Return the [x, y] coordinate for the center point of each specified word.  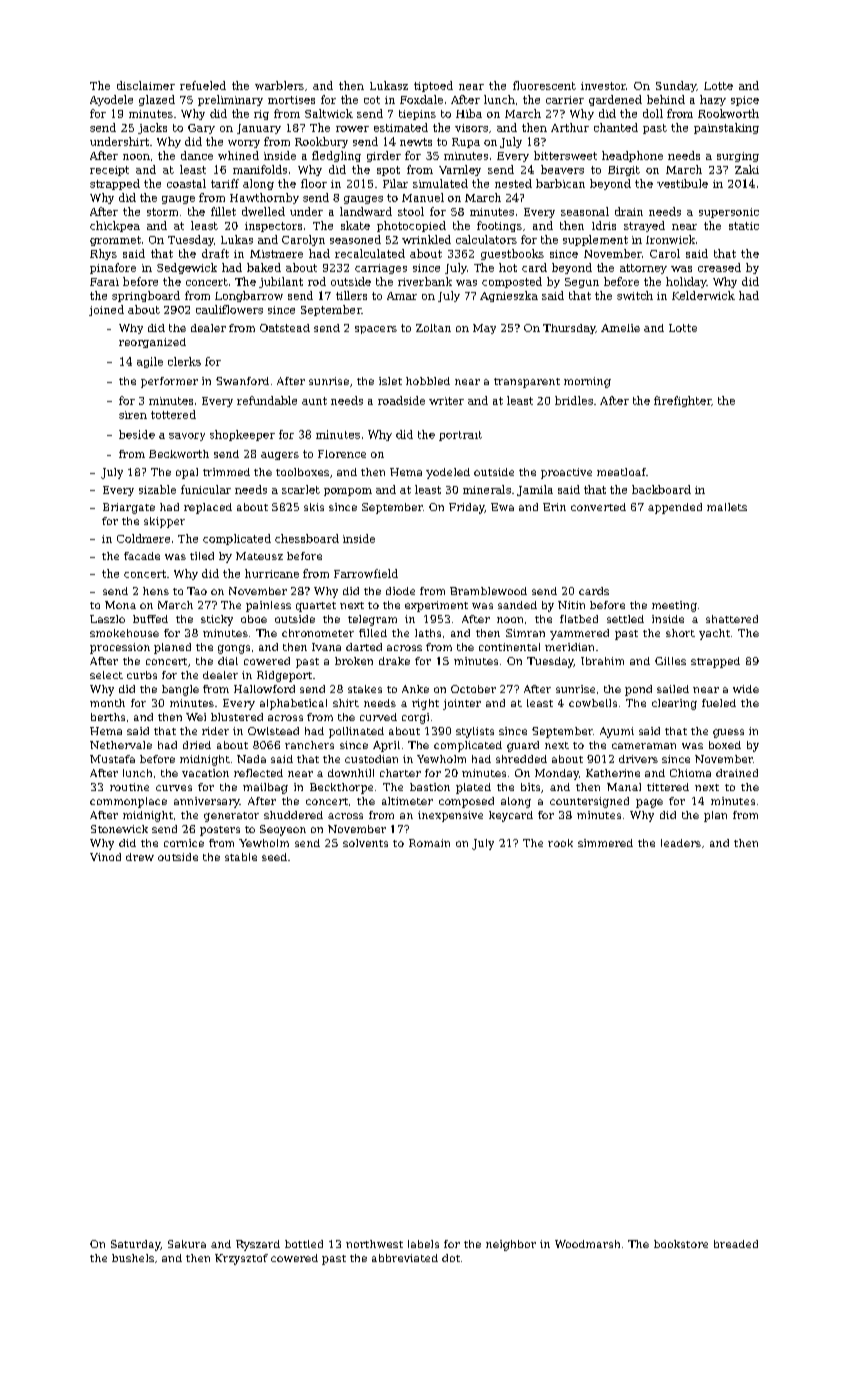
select [106, 675]
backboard [661, 489]
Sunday [676, 86]
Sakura [187, 1244]
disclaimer [146, 85]
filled [373, 633]
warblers [279, 85]
